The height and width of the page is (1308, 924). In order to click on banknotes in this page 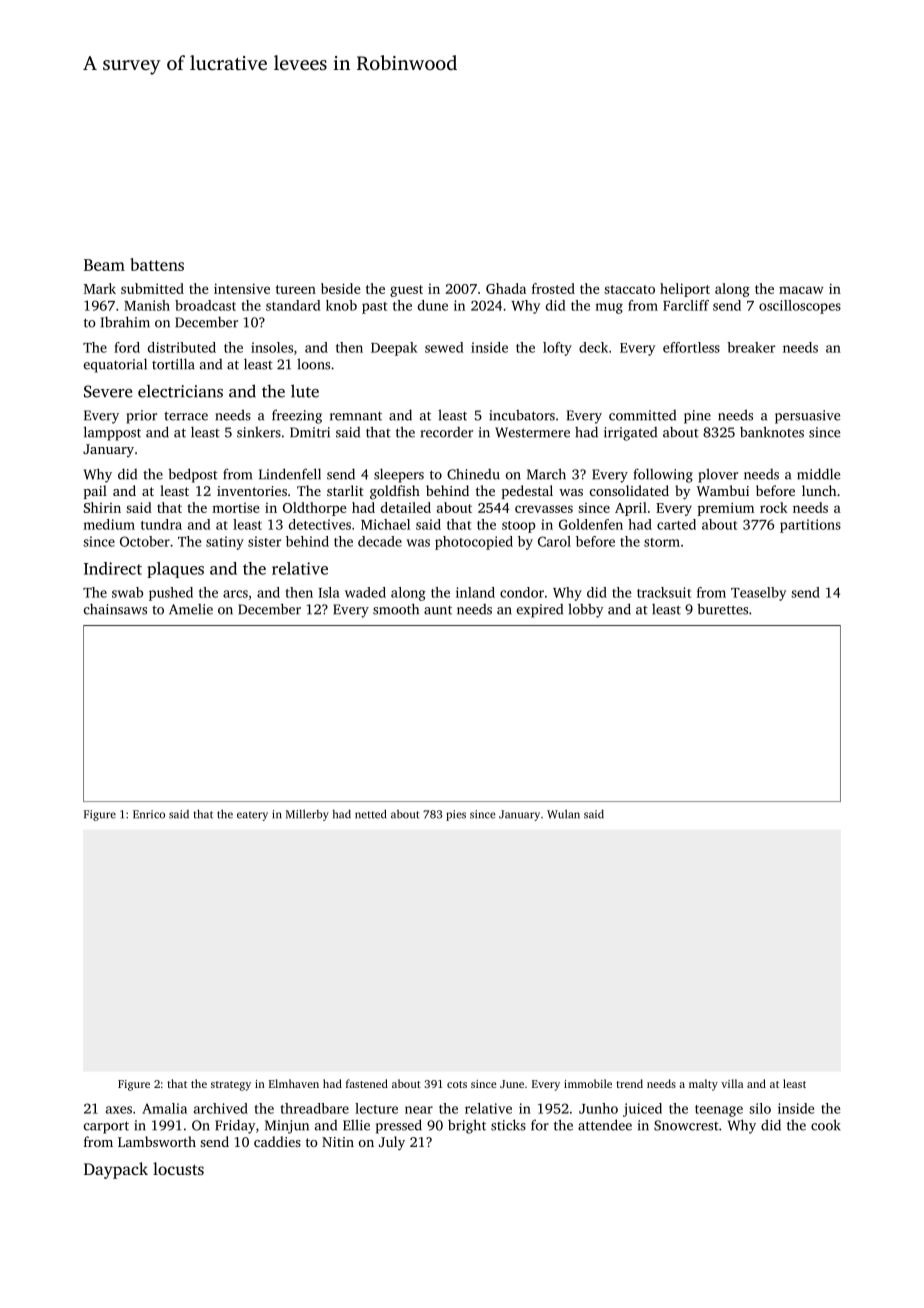, I will do `click(772, 432)`.
